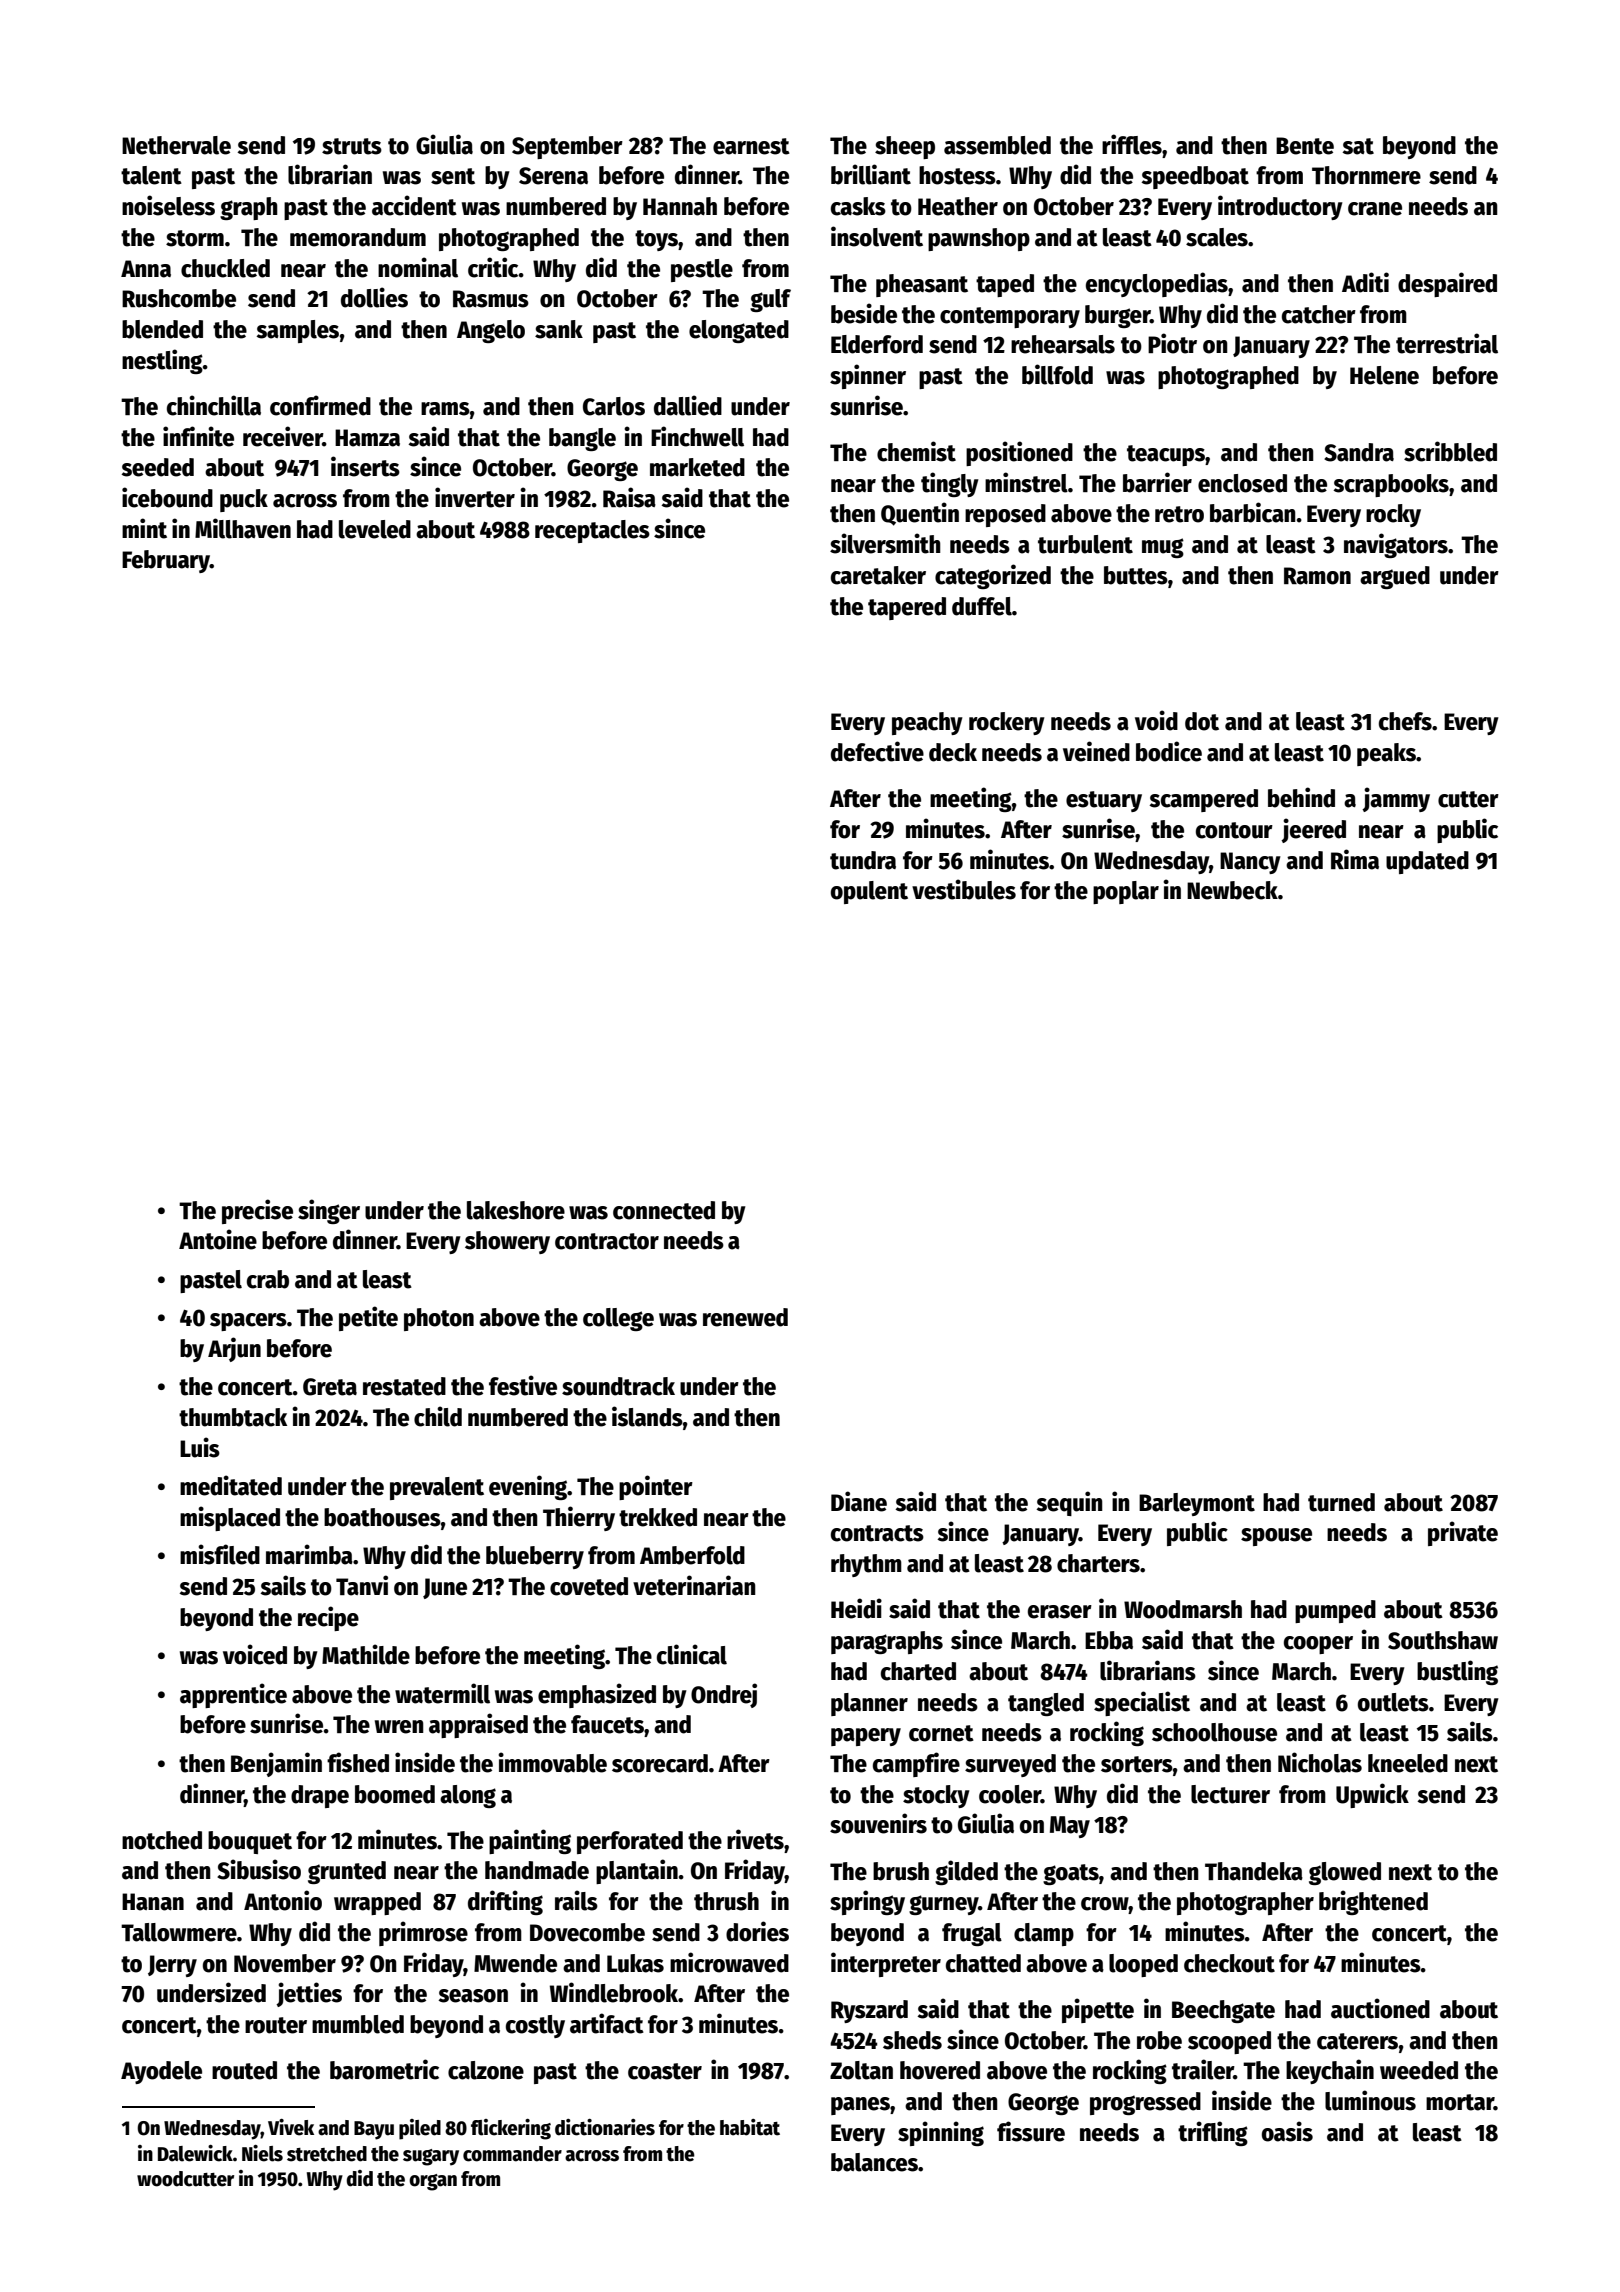 This screenshot has width=1620, height=2292. What do you see at coordinates (694, 1585) in the screenshot?
I see `veterinarian` at bounding box center [694, 1585].
